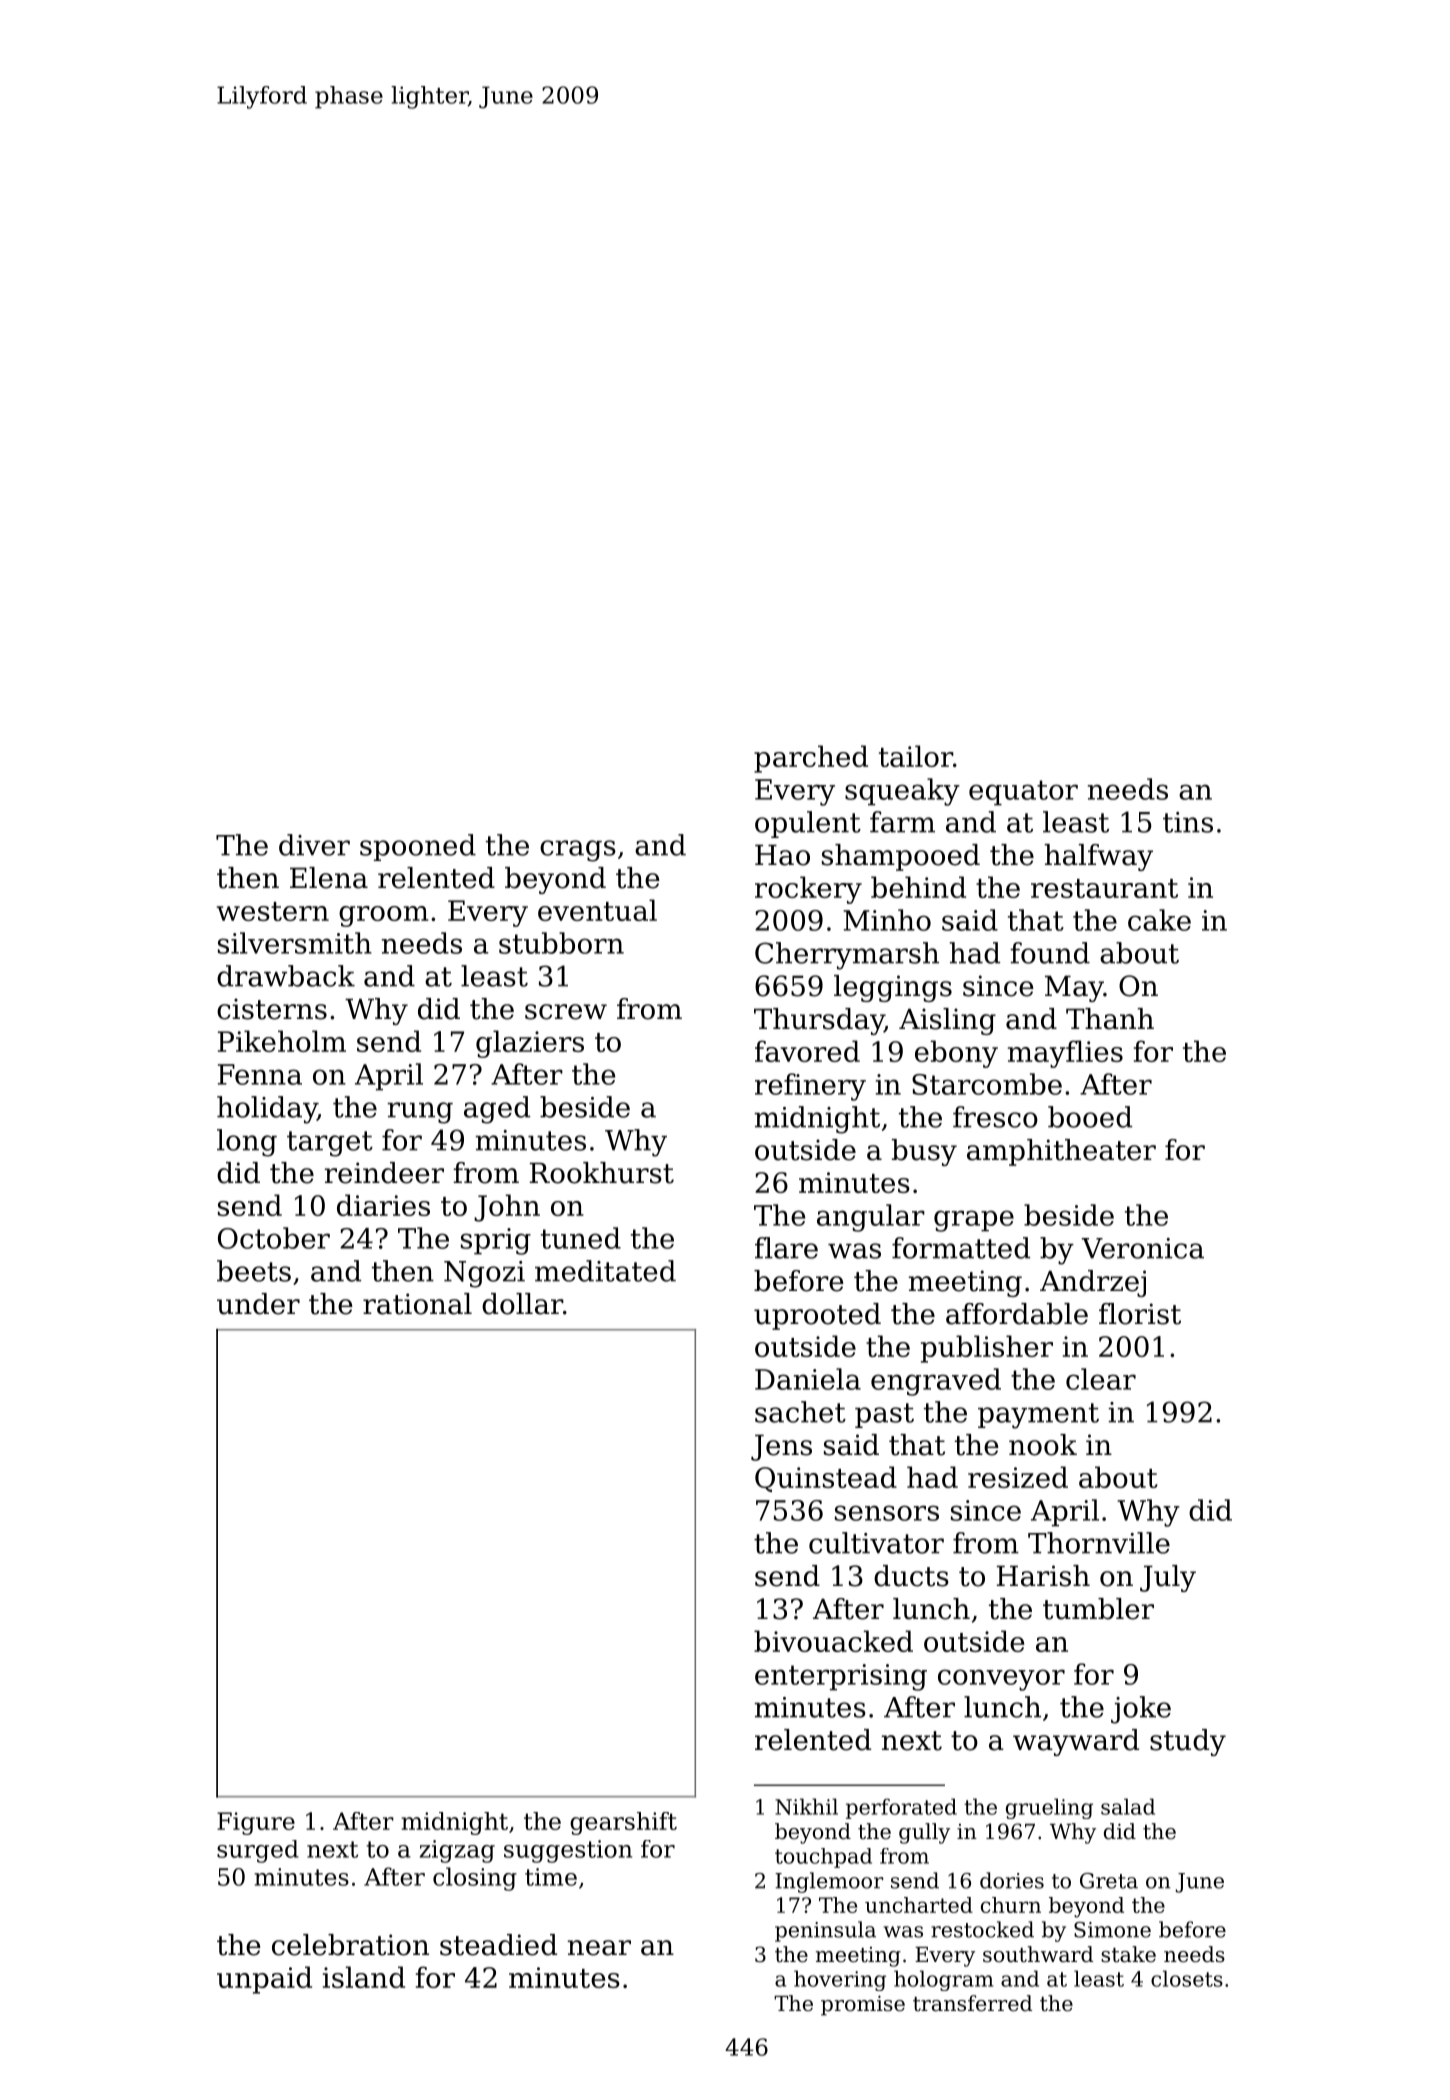 The height and width of the document is (2100, 1450). What do you see at coordinates (272, 1009) in the document?
I see `cisterns` at bounding box center [272, 1009].
